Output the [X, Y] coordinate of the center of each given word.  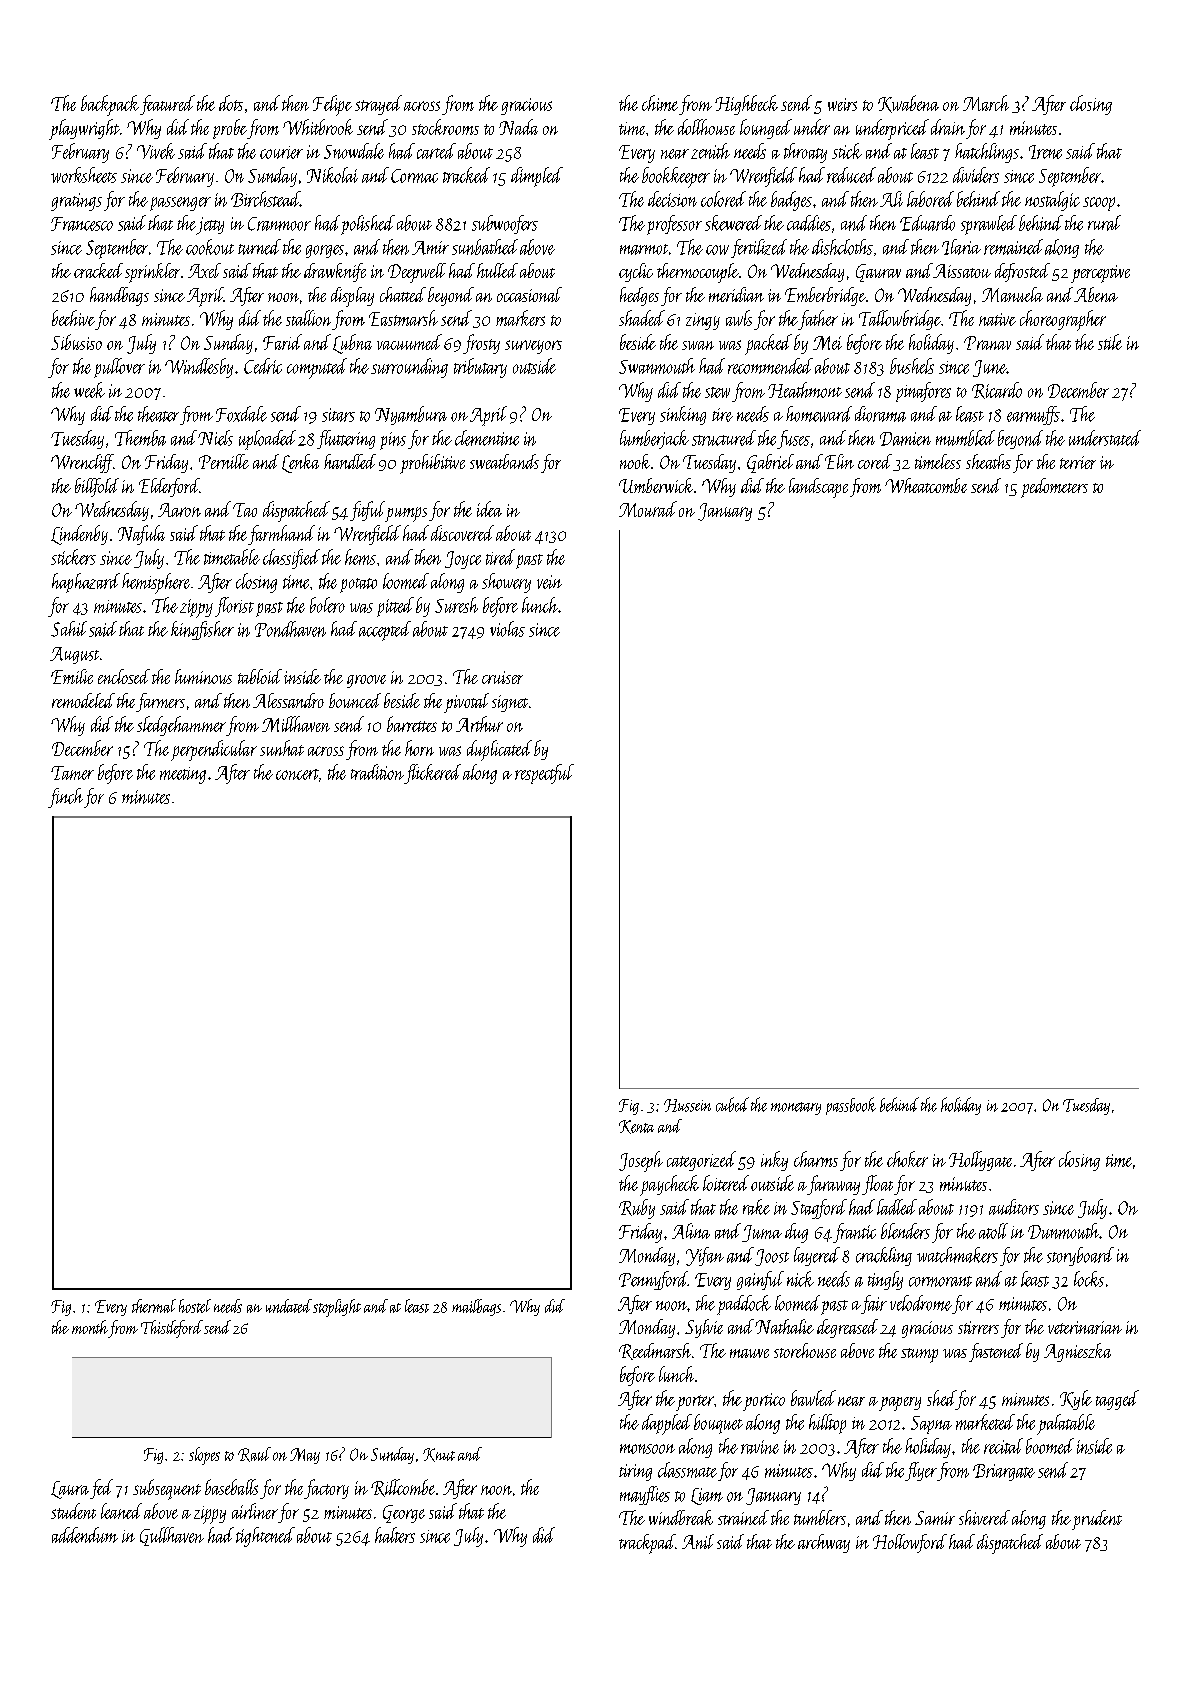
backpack [110, 105]
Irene [1045, 152]
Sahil [69, 629]
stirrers [978, 1327]
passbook [851, 1106]
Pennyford [653, 1280]
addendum [85, 1535]
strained [743, 1517]
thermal [154, 1306]
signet [510, 703]
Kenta [636, 1127]
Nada [518, 127]
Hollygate [980, 1161]
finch [65, 798]
